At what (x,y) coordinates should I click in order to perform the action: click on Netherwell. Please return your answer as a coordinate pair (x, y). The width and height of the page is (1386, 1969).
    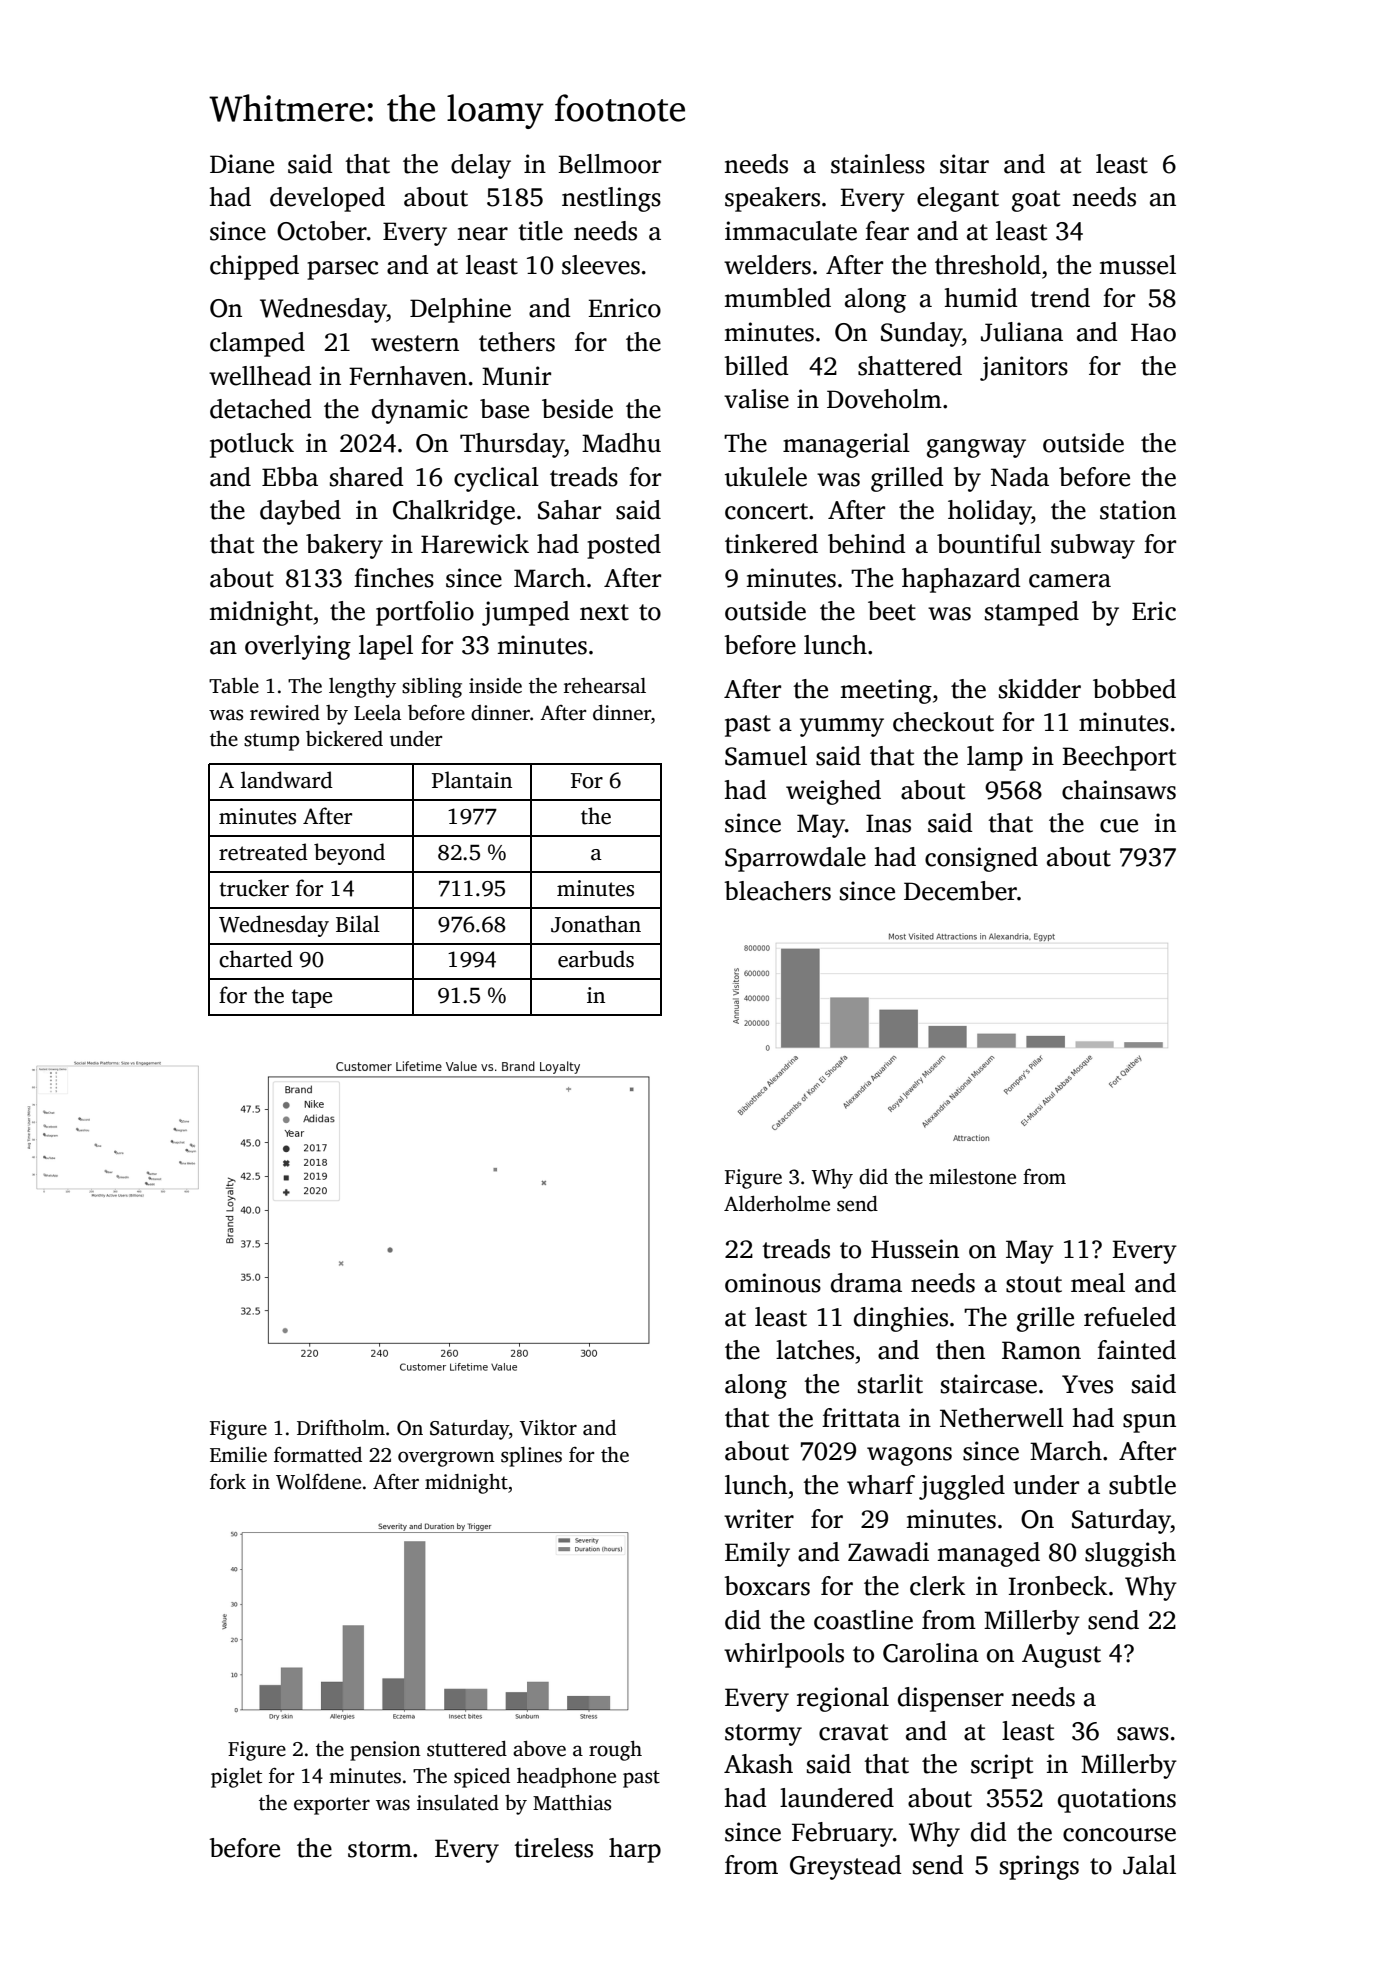
    Looking at the image, I should click on (1002, 1418).
